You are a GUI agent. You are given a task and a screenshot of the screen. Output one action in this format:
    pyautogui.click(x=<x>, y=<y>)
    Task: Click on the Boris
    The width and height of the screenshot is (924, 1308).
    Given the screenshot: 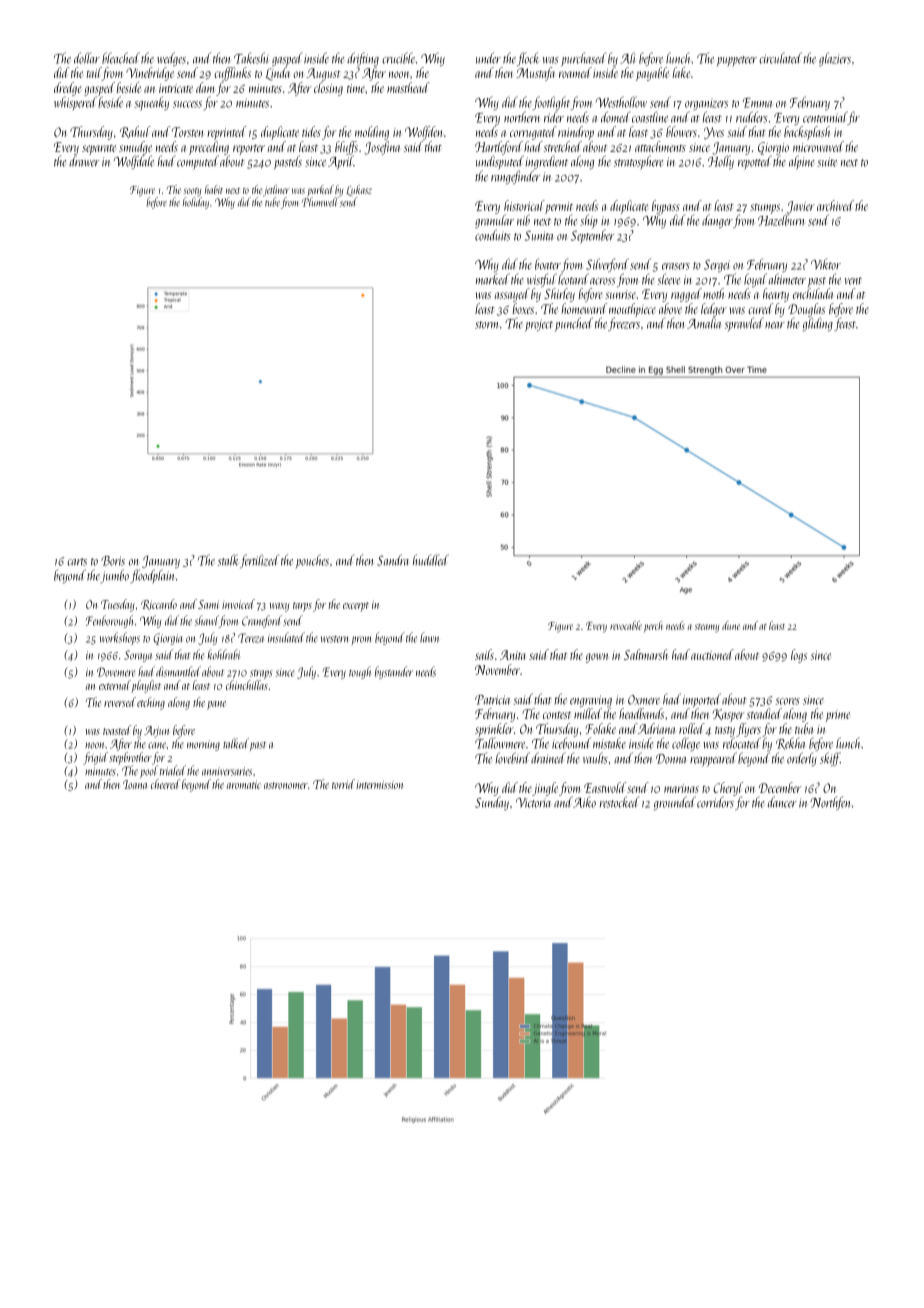 What is the action you would take?
    pyautogui.click(x=113, y=561)
